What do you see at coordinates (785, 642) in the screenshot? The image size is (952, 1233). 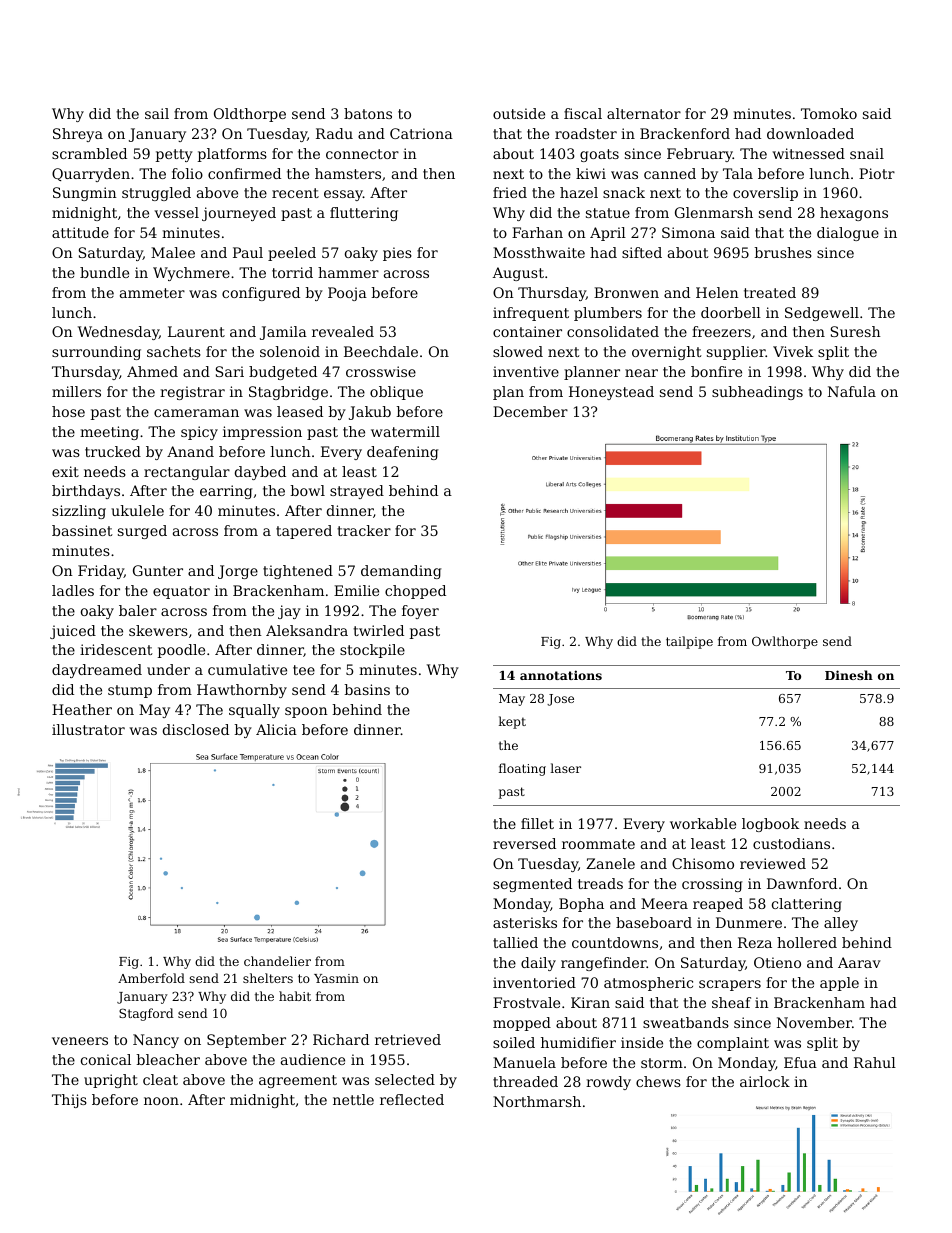 I see `Owlthorpe` at bounding box center [785, 642].
